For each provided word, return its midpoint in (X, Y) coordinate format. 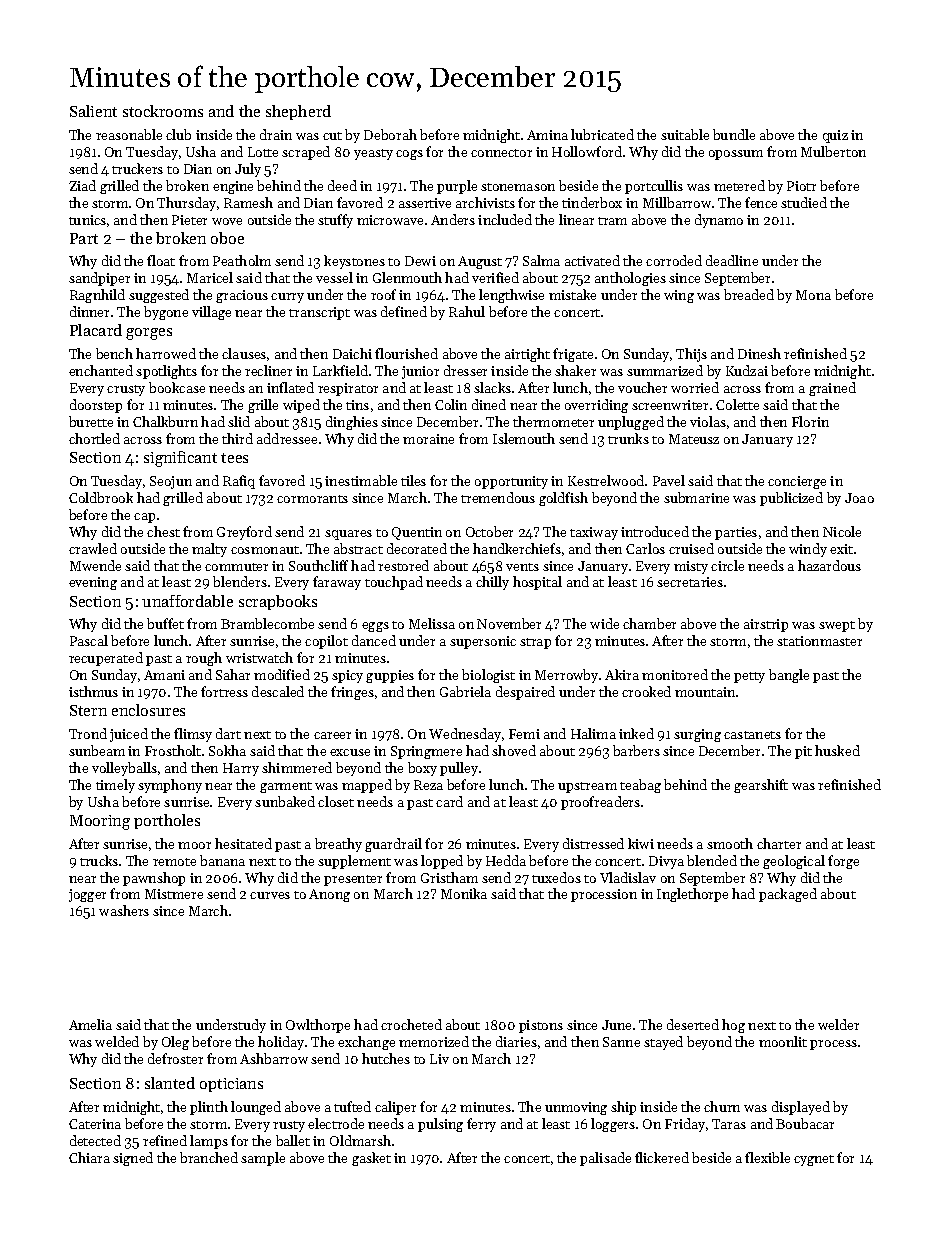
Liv (439, 1059)
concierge (797, 482)
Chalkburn (165, 421)
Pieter (189, 220)
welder (838, 1024)
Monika (464, 893)
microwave (390, 220)
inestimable (361, 480)
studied (804, 202)
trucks (99, 860)
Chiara (89, 1157)
